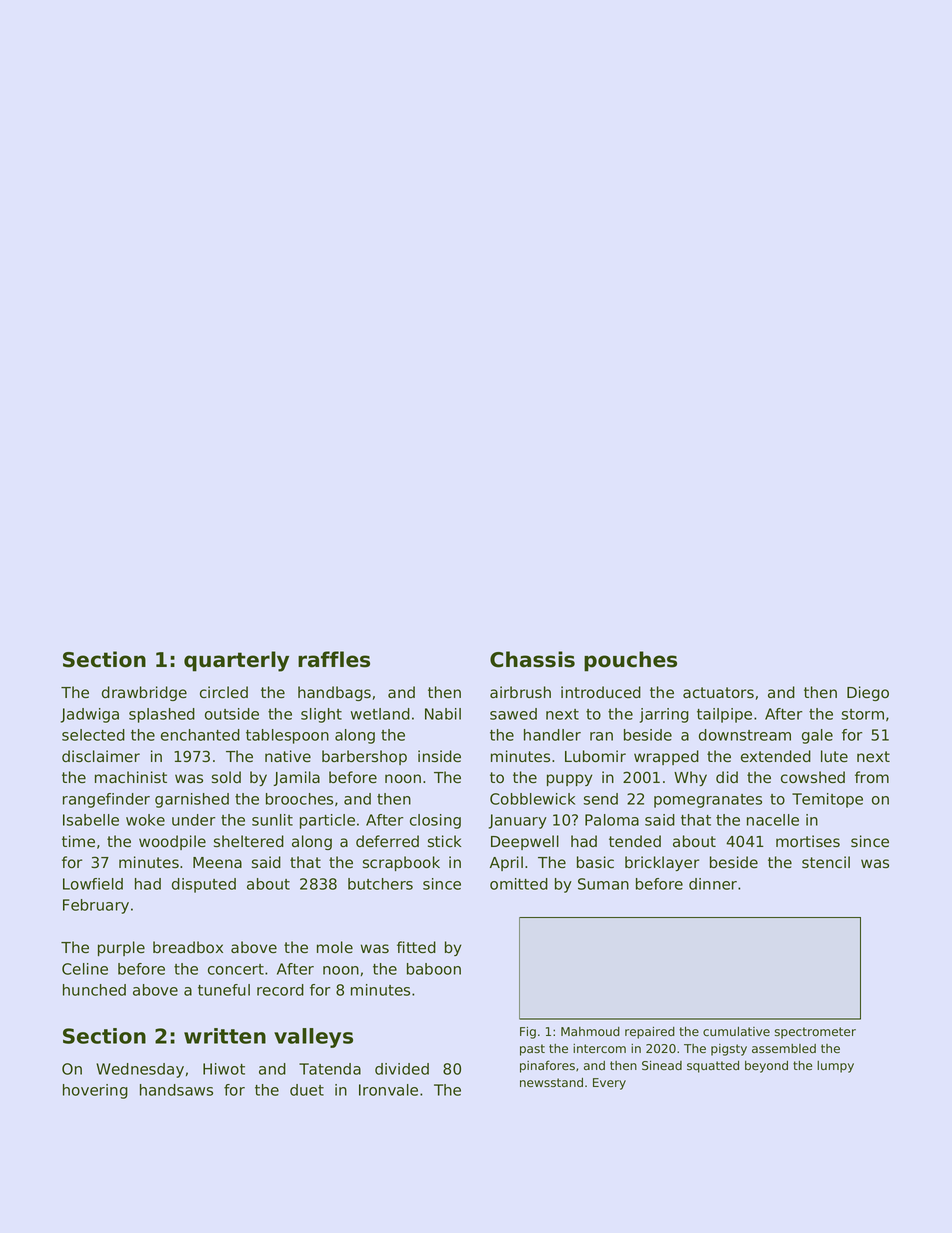  Describe the element at coordinates (78, 841) in the page. I see `time` at that location.
